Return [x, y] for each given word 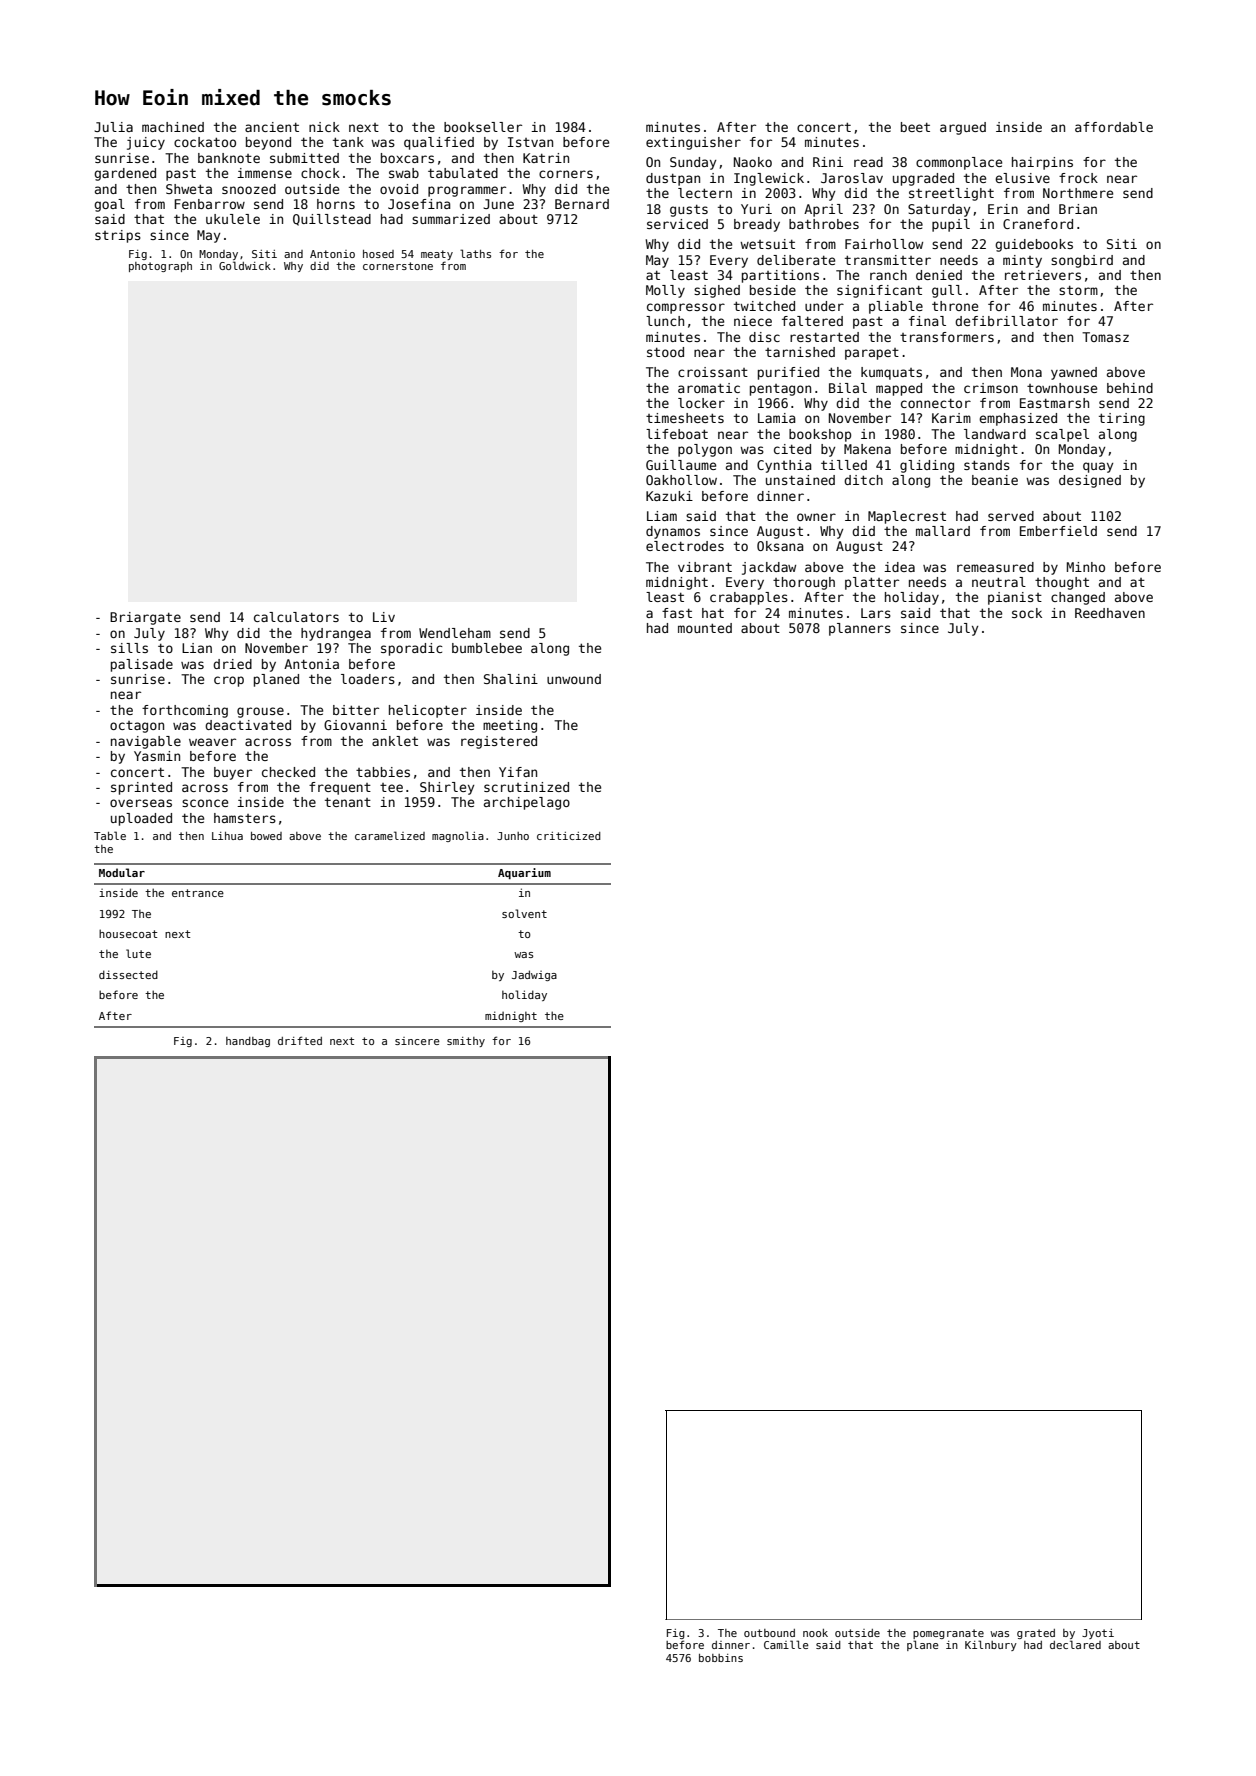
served [1011, 516]
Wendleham [455, 633]
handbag [248, 1042]
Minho [1086, 567]
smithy [466, 1042]
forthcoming [185, 711]
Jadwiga [534, 975]
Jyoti [1098, 1634]
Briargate [145, 618]
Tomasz [1105, 337]
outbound [769, 1633]
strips [118, 236]
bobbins [721, 1658]
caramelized [390, 835]
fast [677, 613]
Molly [665, 291]
